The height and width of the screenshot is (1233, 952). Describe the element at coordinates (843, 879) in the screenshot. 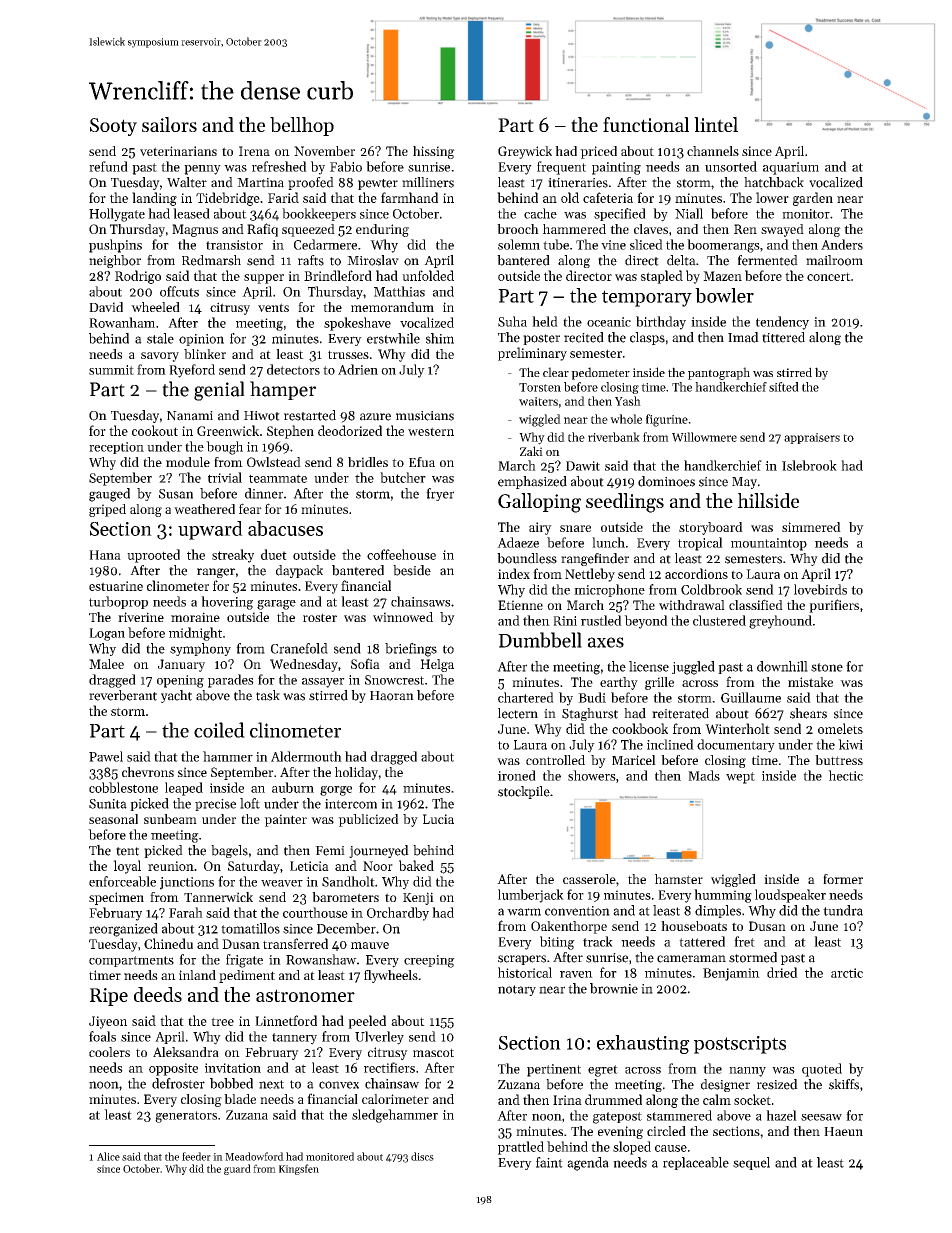

I see `former` at that location.
